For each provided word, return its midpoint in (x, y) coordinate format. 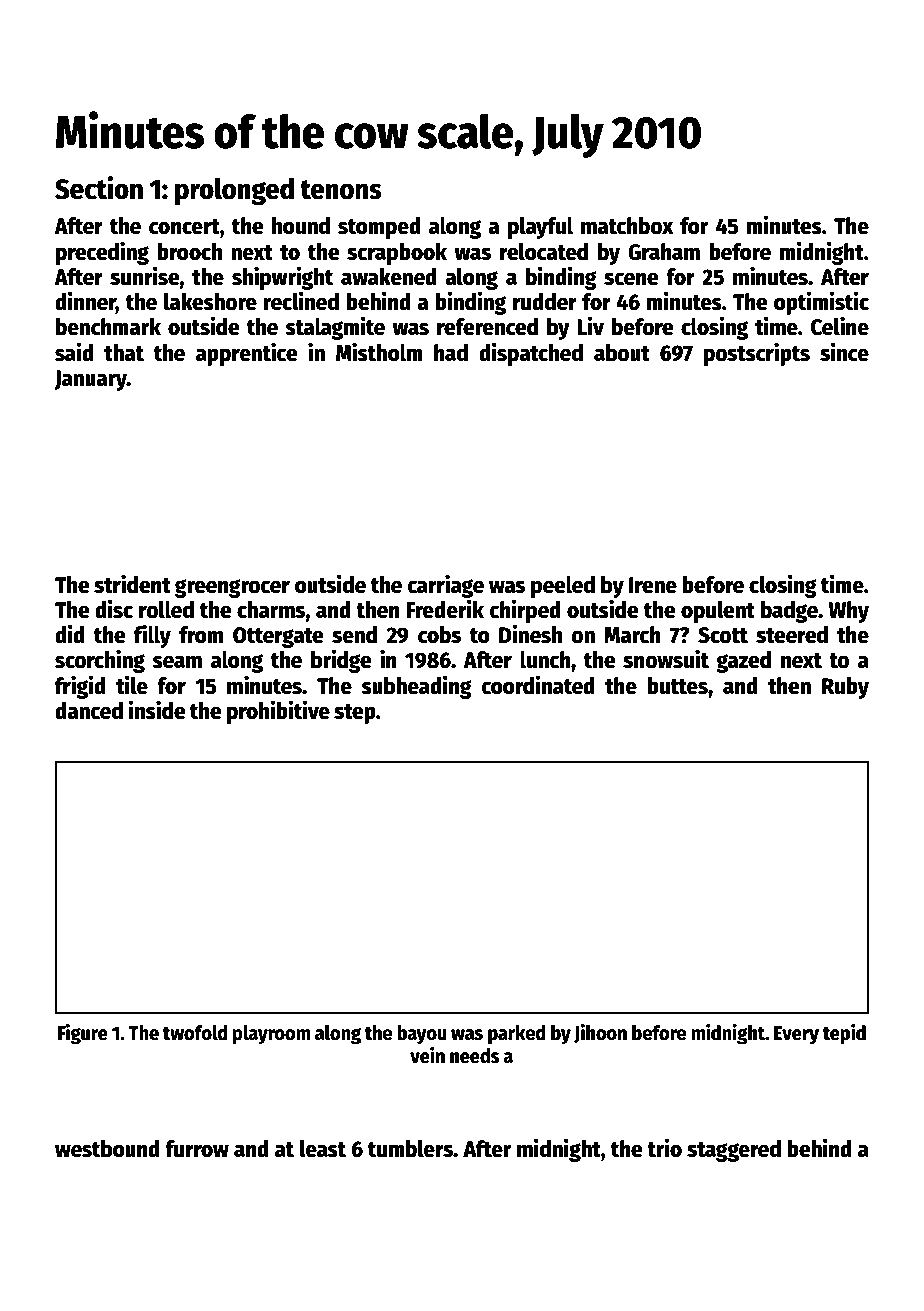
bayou (422, 1035)
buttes (677, 686)
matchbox (627, 226)
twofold (195, 1033)
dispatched (531, 354)
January (90, 380)
